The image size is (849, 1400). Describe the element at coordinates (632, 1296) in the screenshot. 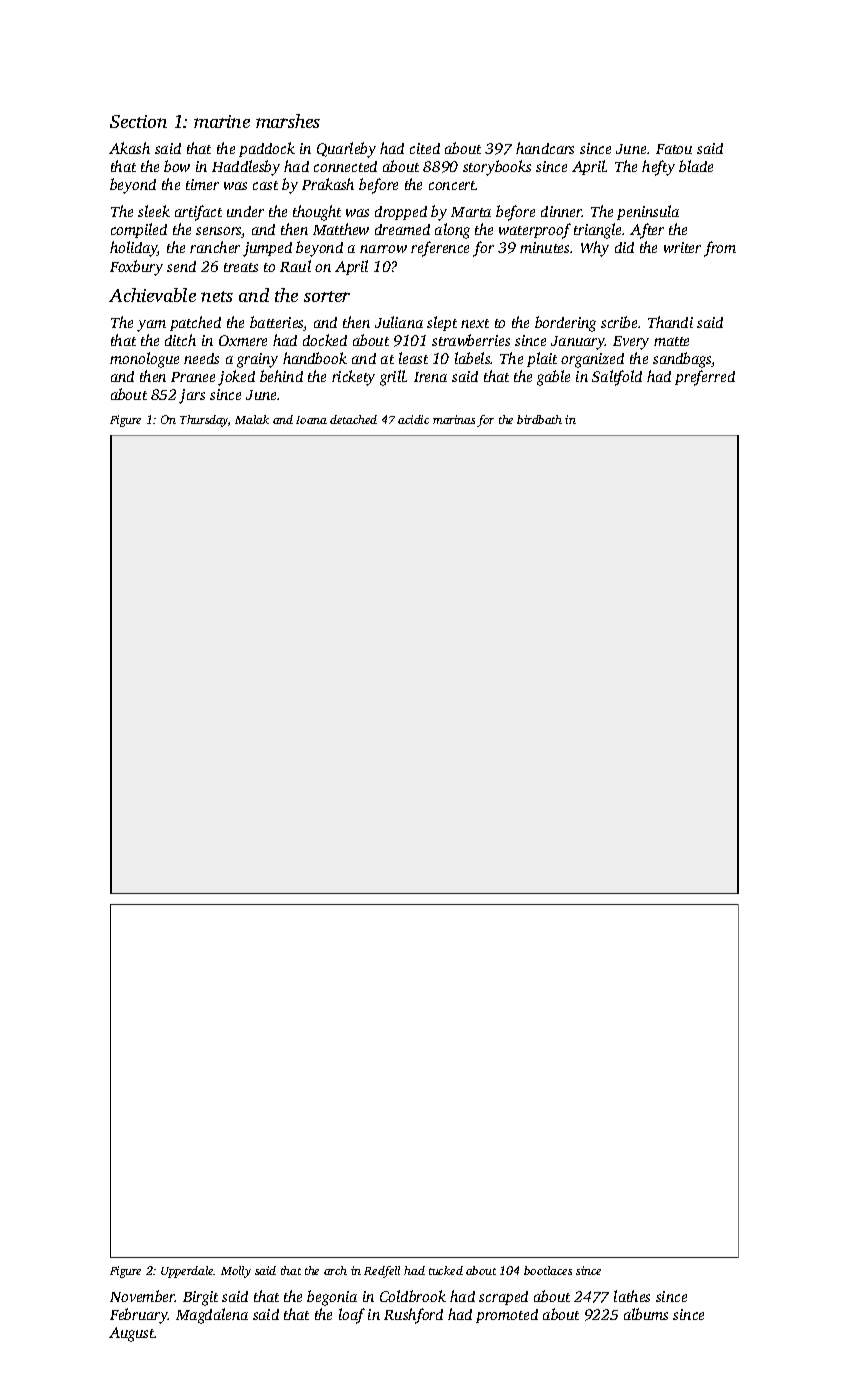

I see `lathes` at that location.
